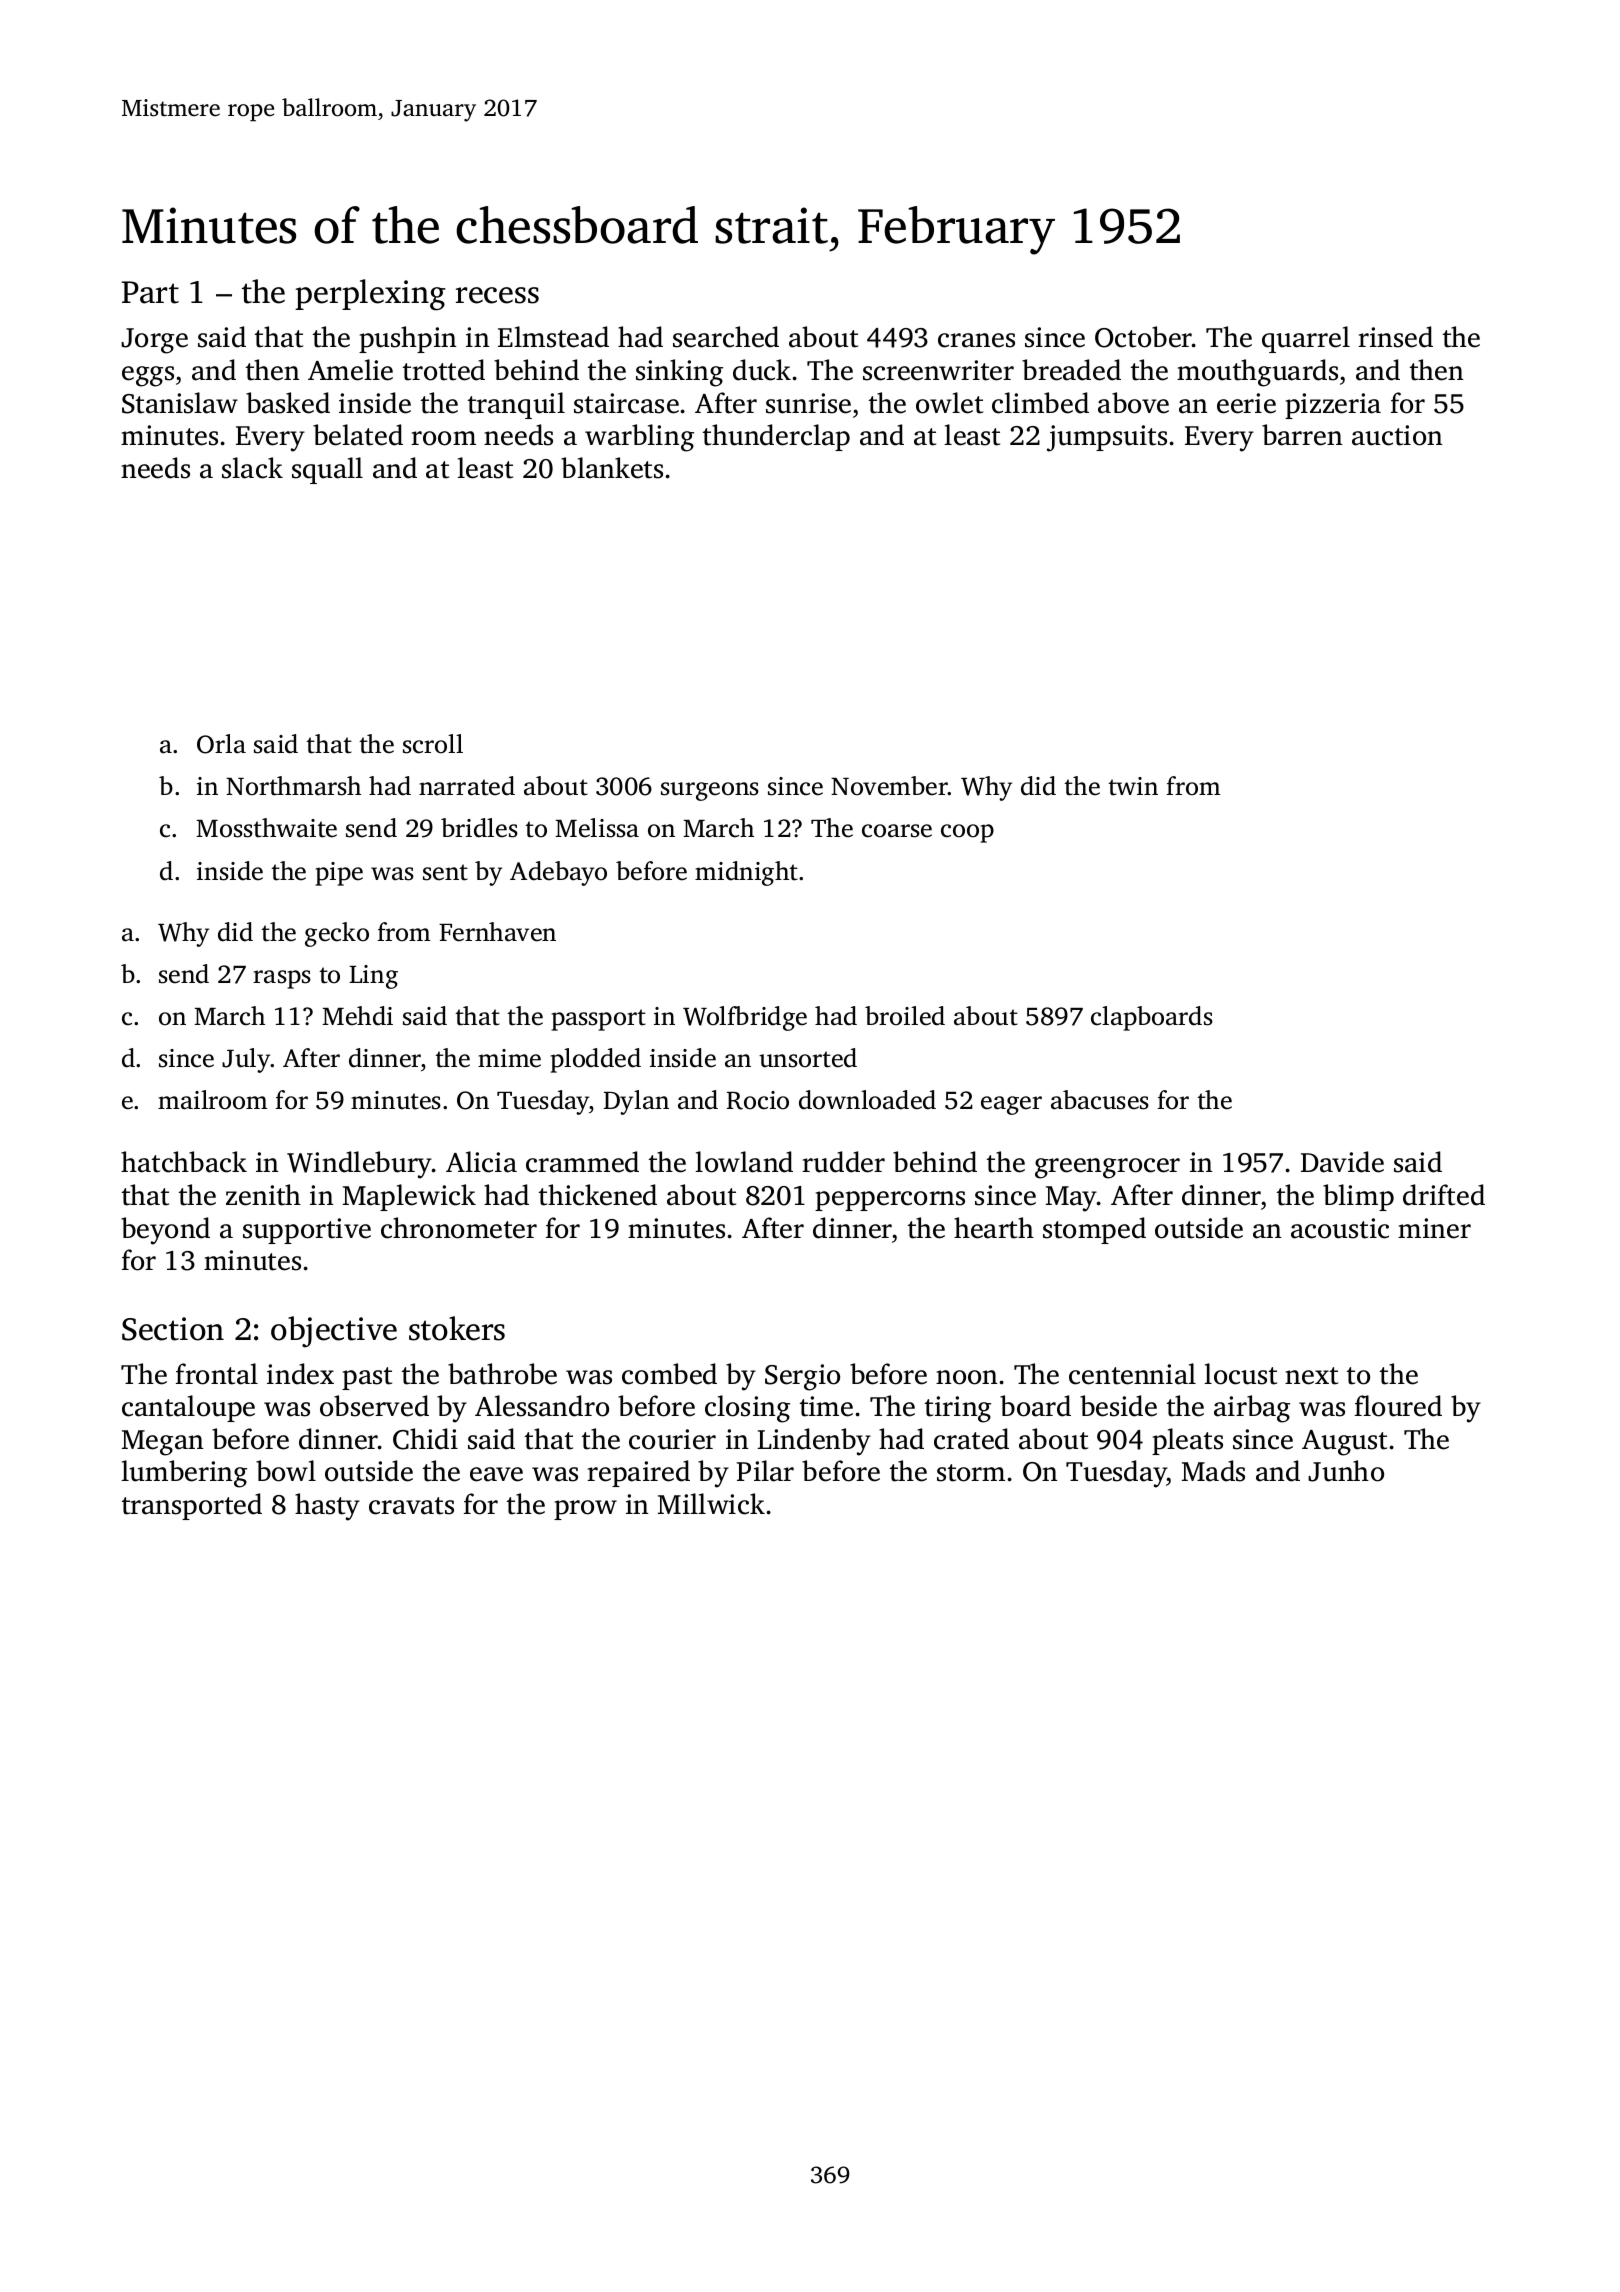  Describe the element at coordinates (1133, 786) in the screenshot. I see `twin` at that location.
